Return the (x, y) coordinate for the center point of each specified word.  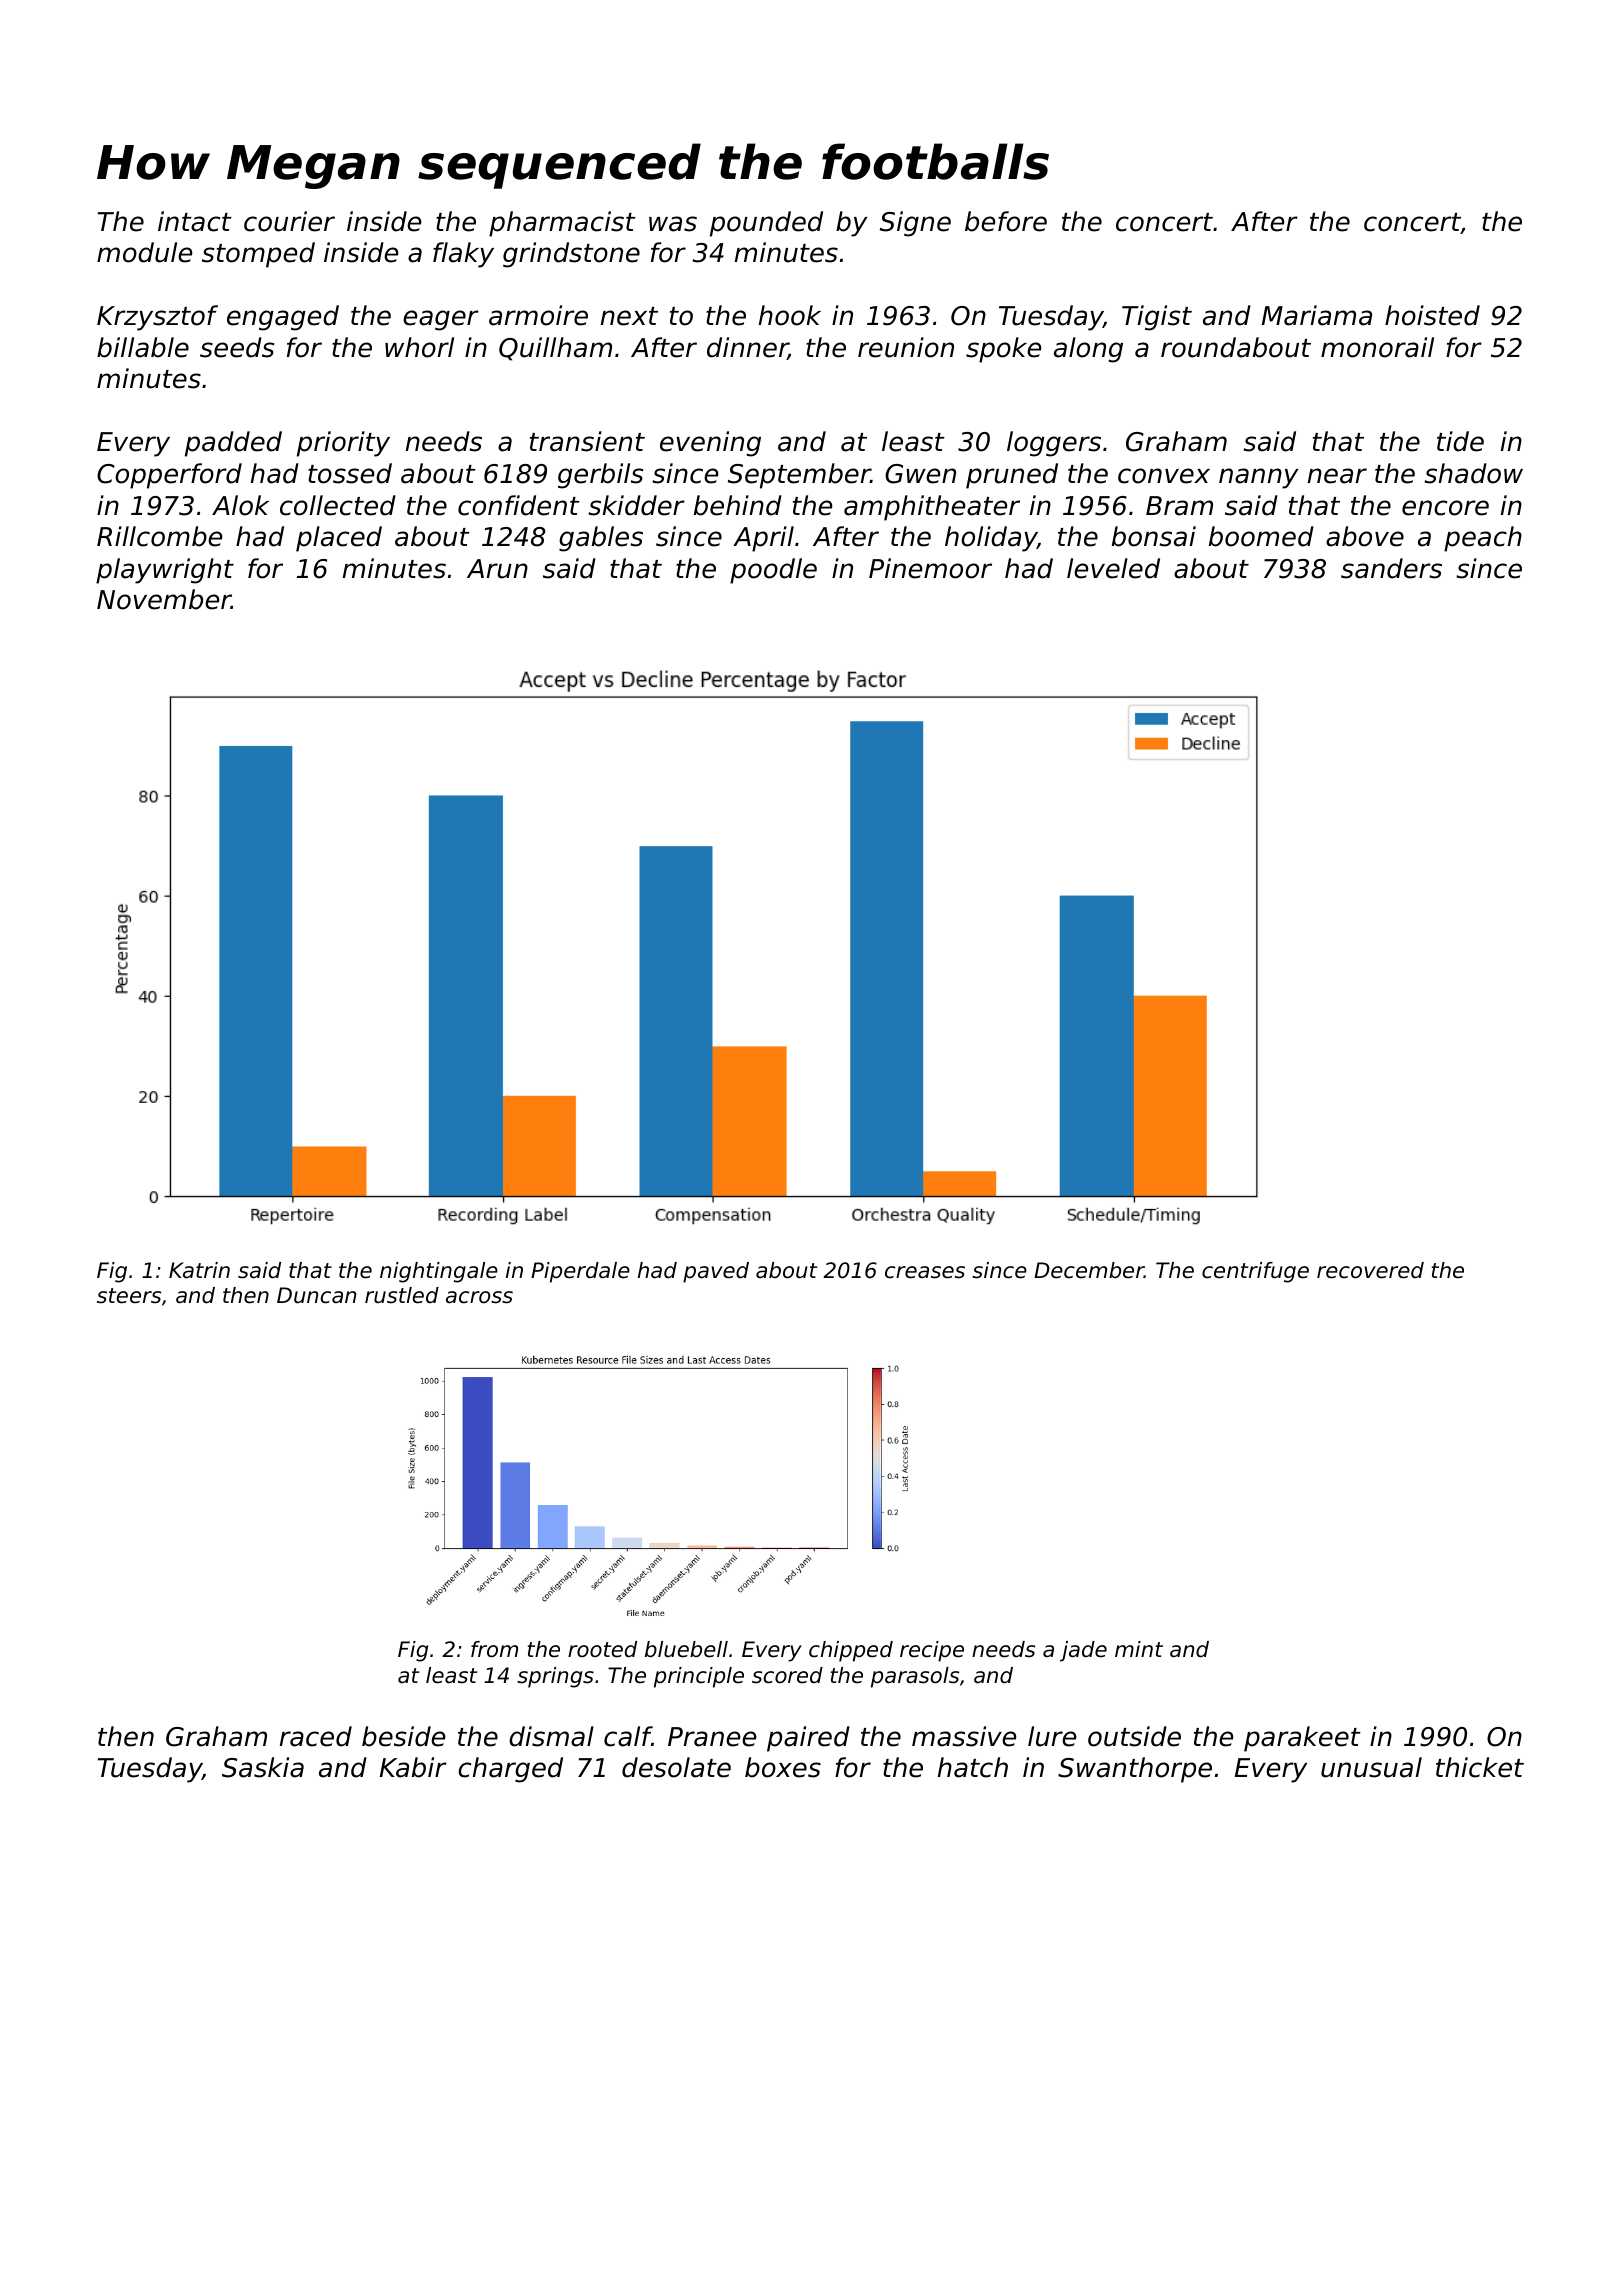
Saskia (263, 1767)
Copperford (169, 476)
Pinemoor (930, 568)
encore (1445, 508)
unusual (1371, 1767)
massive (964, 1736)
